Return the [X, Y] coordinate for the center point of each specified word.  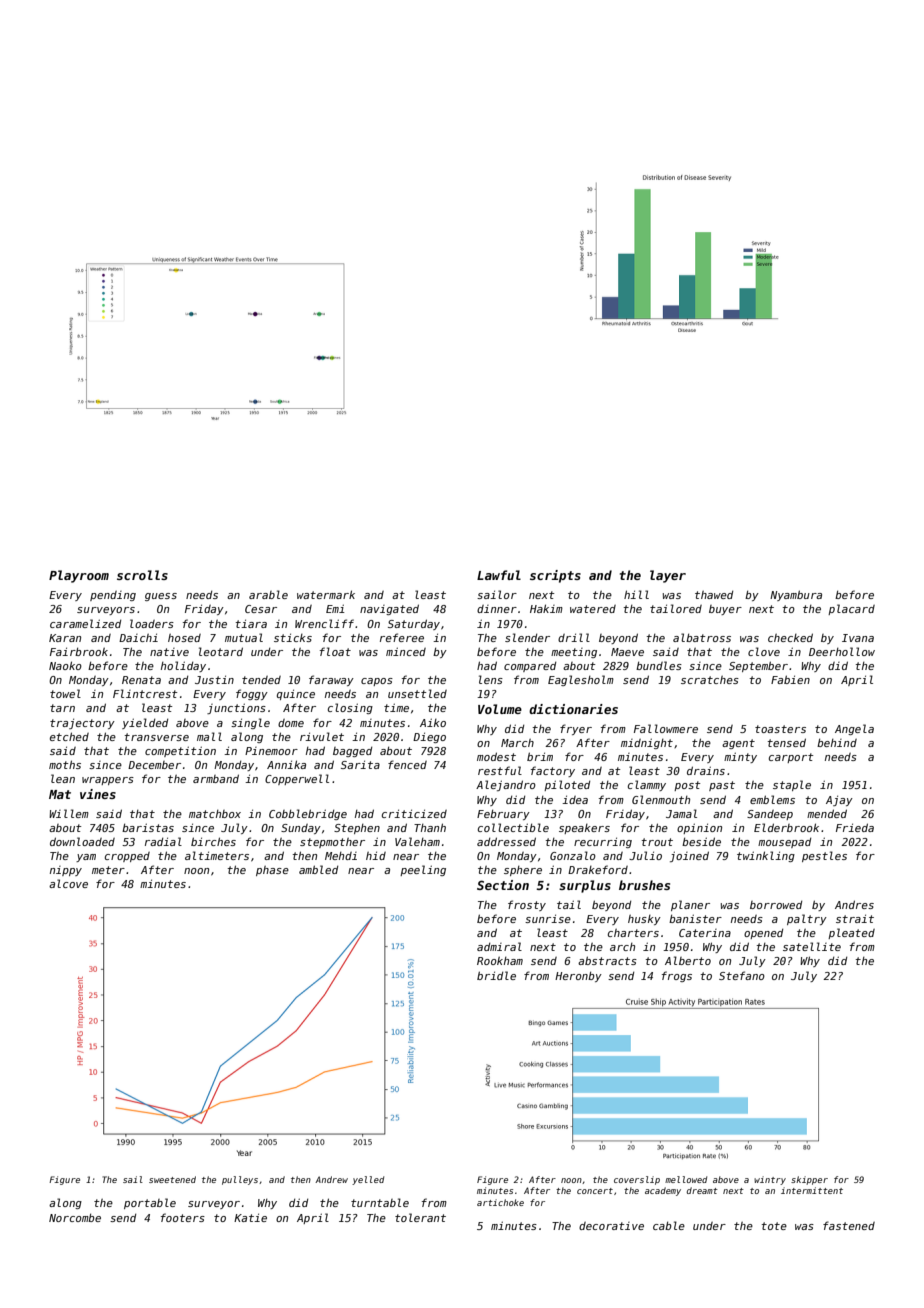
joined [689, 856]
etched [69, 736]
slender [527, 637]
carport [791, 758]
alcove [68, 883]
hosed [184, 638]
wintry [770, 1180]
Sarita [360, 764]
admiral [499, 946]
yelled [368, 1180]
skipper [809, 1180]
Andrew [331, 1179]
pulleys [240, 1180]
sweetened [172, 1179]
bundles [659, 665]
